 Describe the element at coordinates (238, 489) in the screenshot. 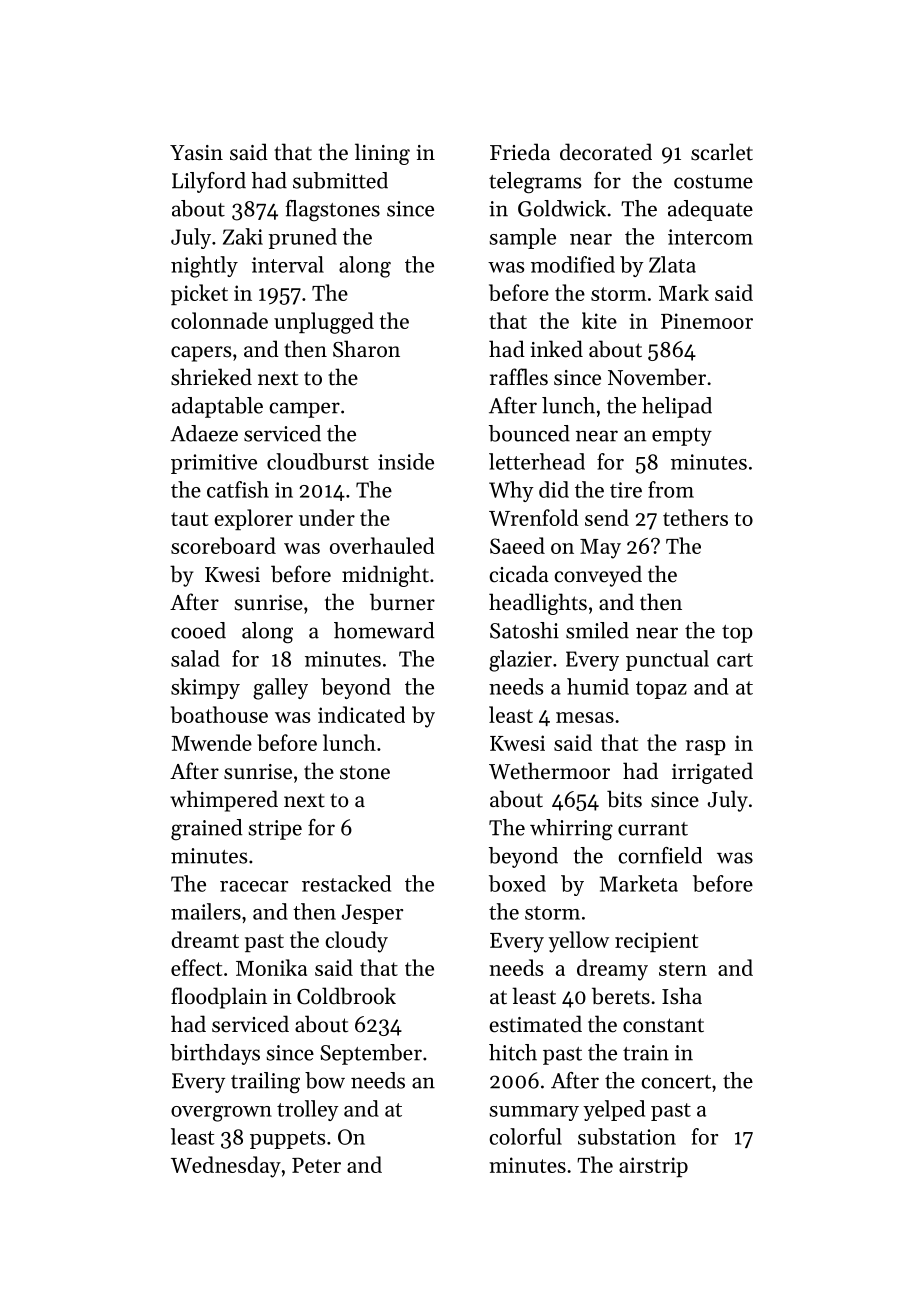

I see `catfish` at that location.
